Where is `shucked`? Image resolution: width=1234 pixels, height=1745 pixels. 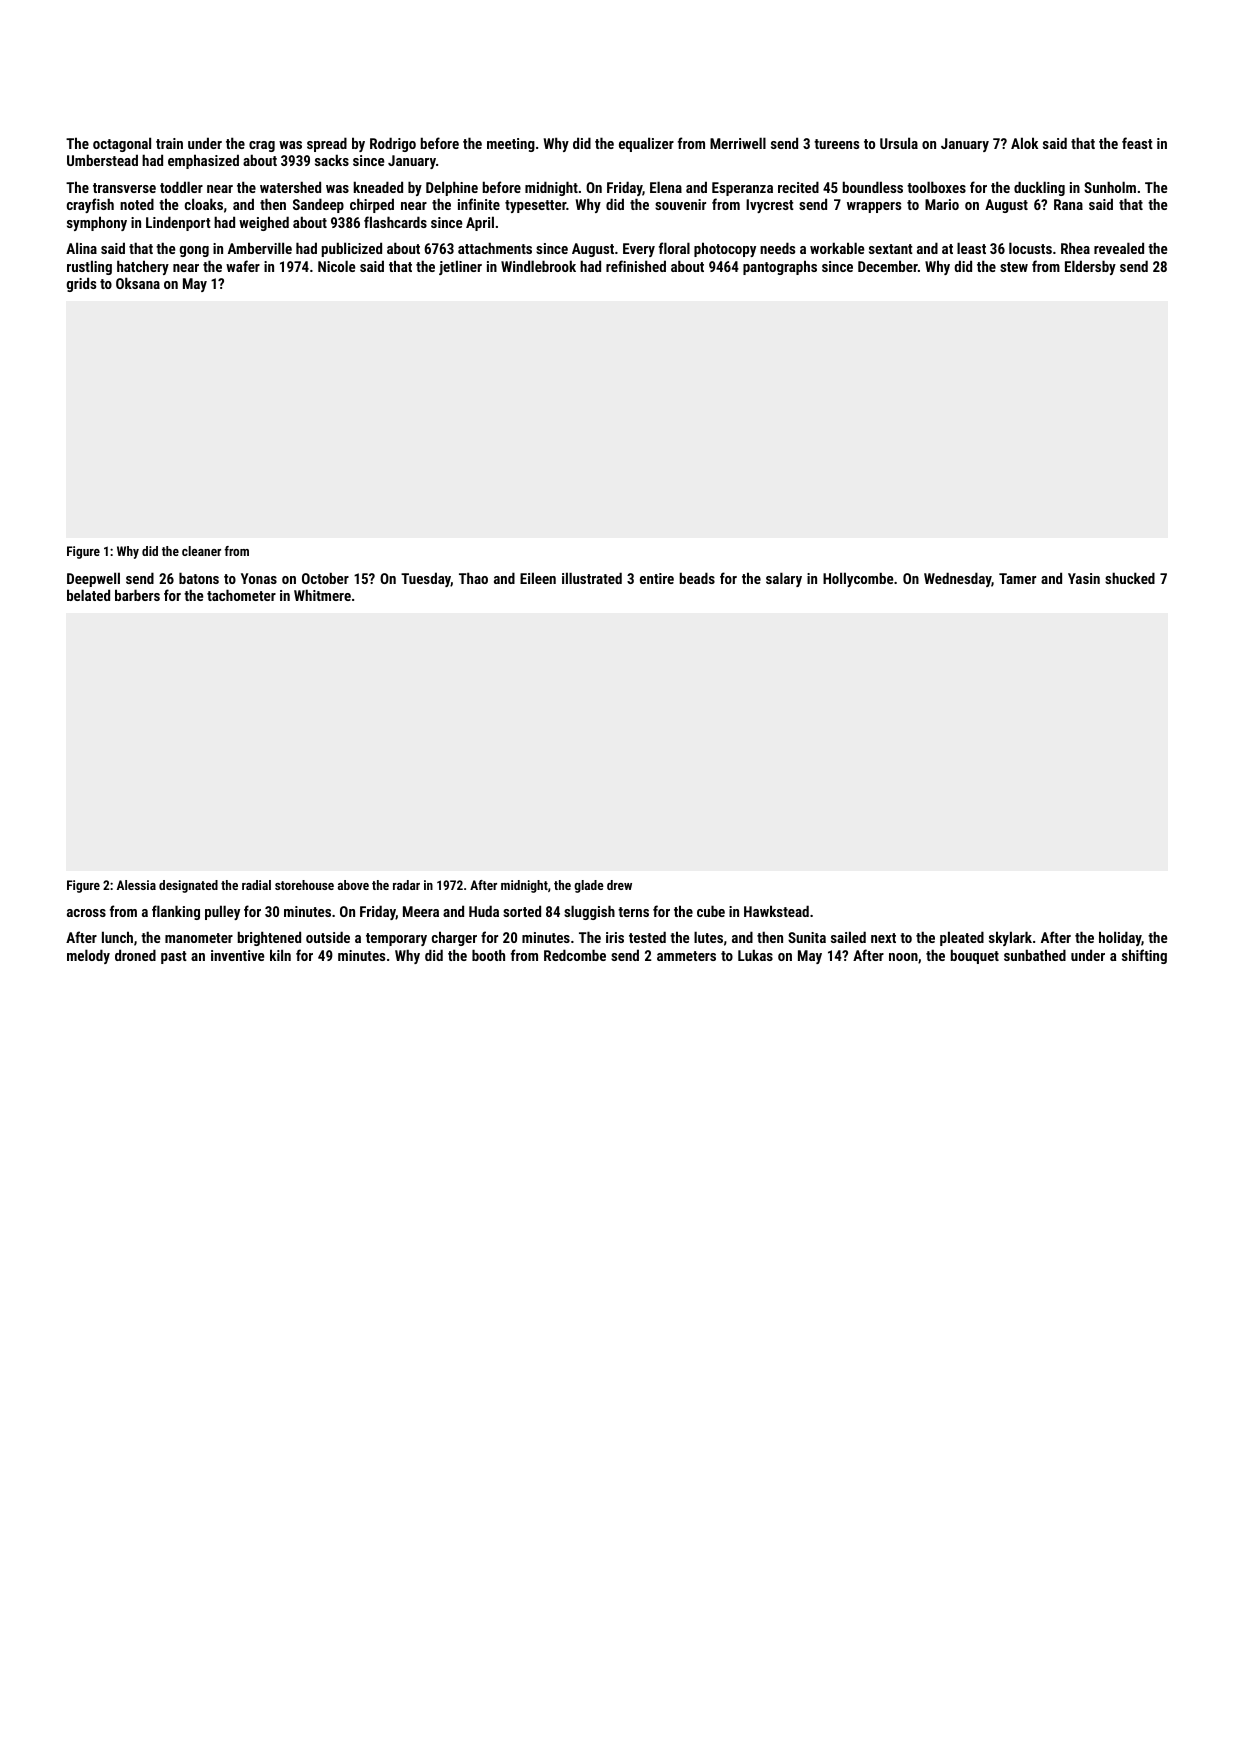
shucked is located at coordinates (1130, 578).
